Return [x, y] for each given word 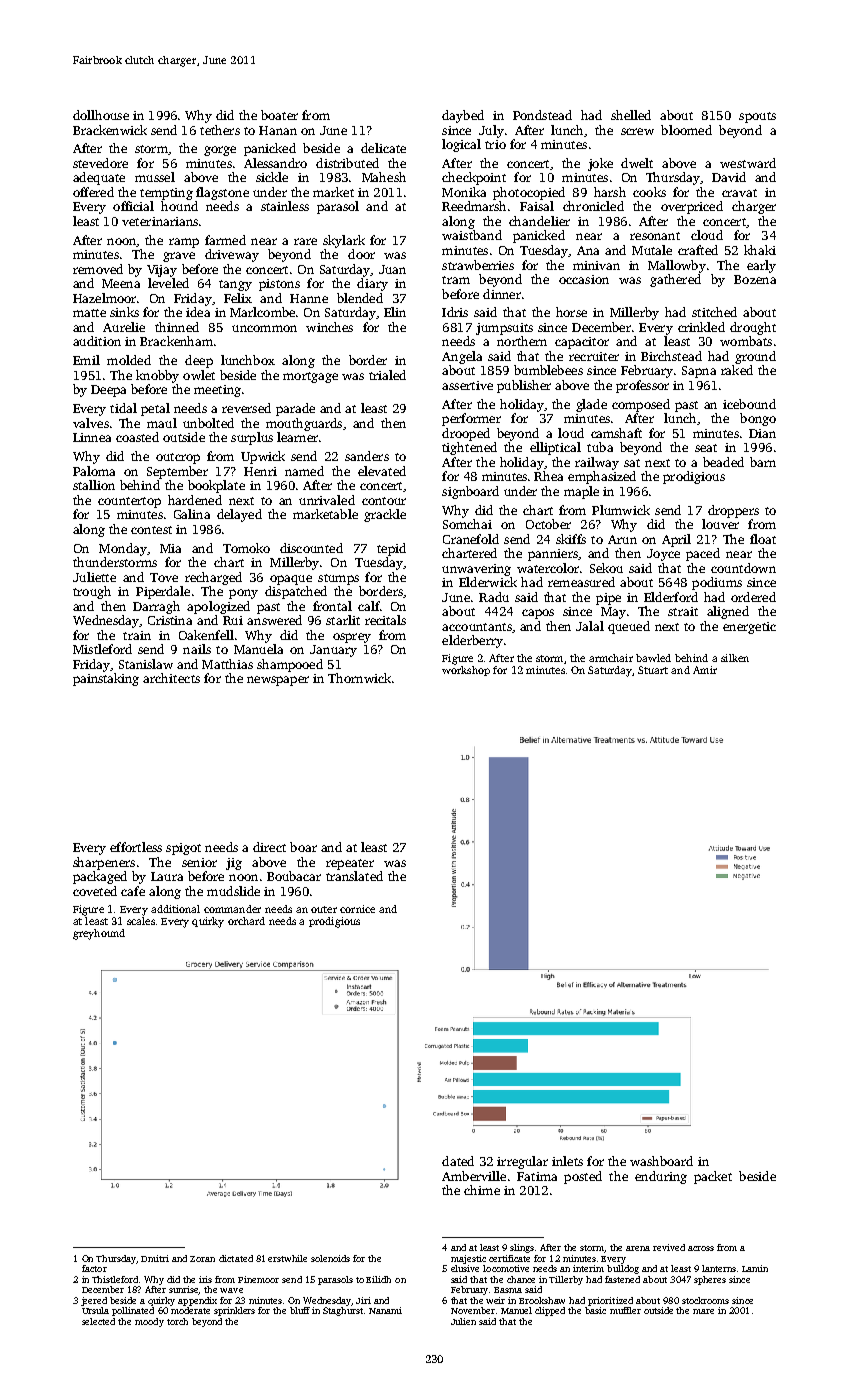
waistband [472, 235]
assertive [467, 385]
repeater [350, 864]
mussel [155, 177]
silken [735, 658]
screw [637, 131]
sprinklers [234, 1311]
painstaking [106, 679]
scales [141, 921]
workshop [466, 671]
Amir [705, 670]
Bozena [755, 279]
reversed [246, 408]
